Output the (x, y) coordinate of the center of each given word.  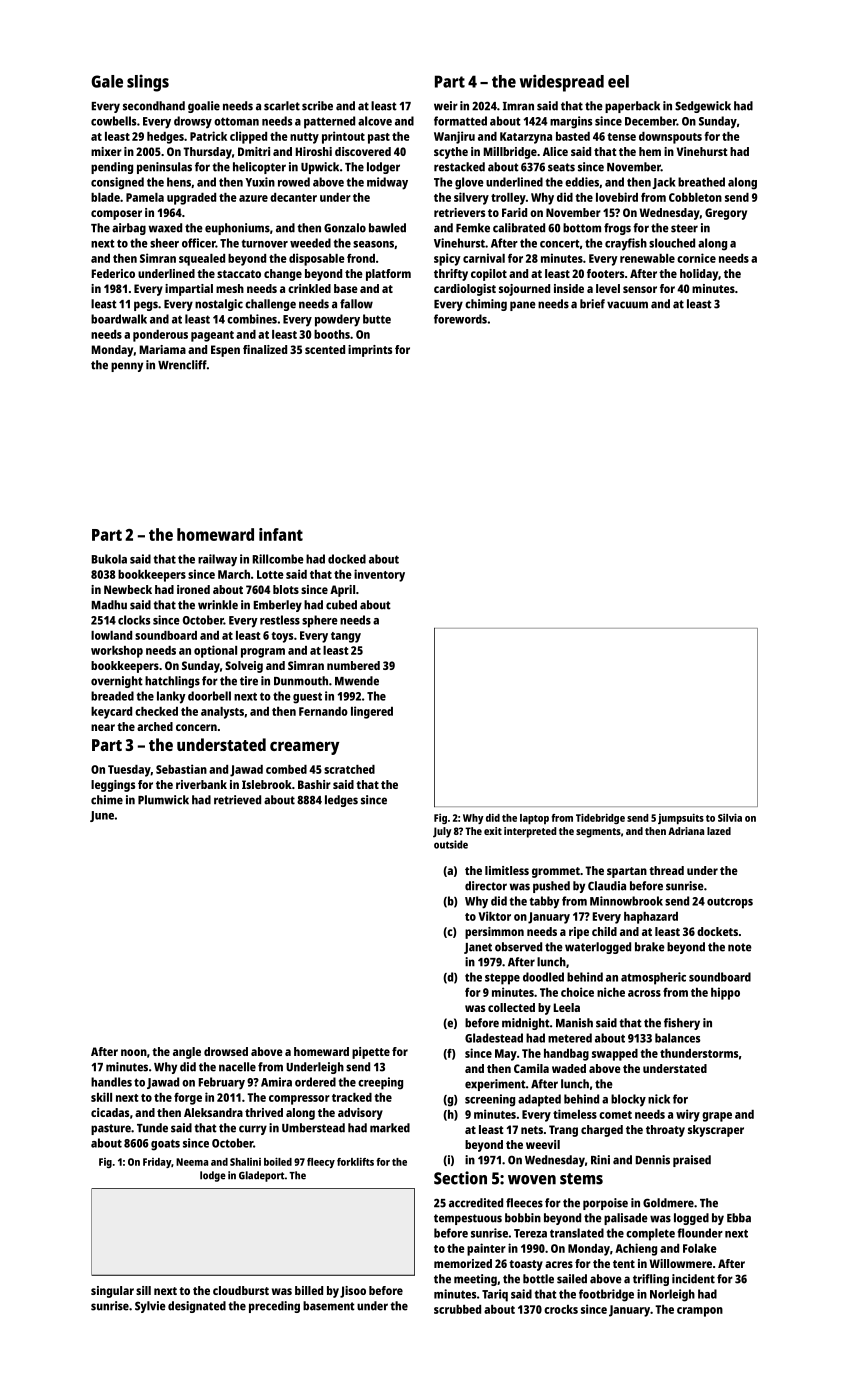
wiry (688, 1115)
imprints (370, 351)
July (442, 832)
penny (127, 367)
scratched (349, 769)
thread (666, 870)
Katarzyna (526, 138)
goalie (204, 107)
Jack (664, 183)
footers (605, 273)
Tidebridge (600, 818)
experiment (495, 1085)
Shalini (245, 1162)
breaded (112, 696)
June (102, 816)
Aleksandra (213, 1112)
